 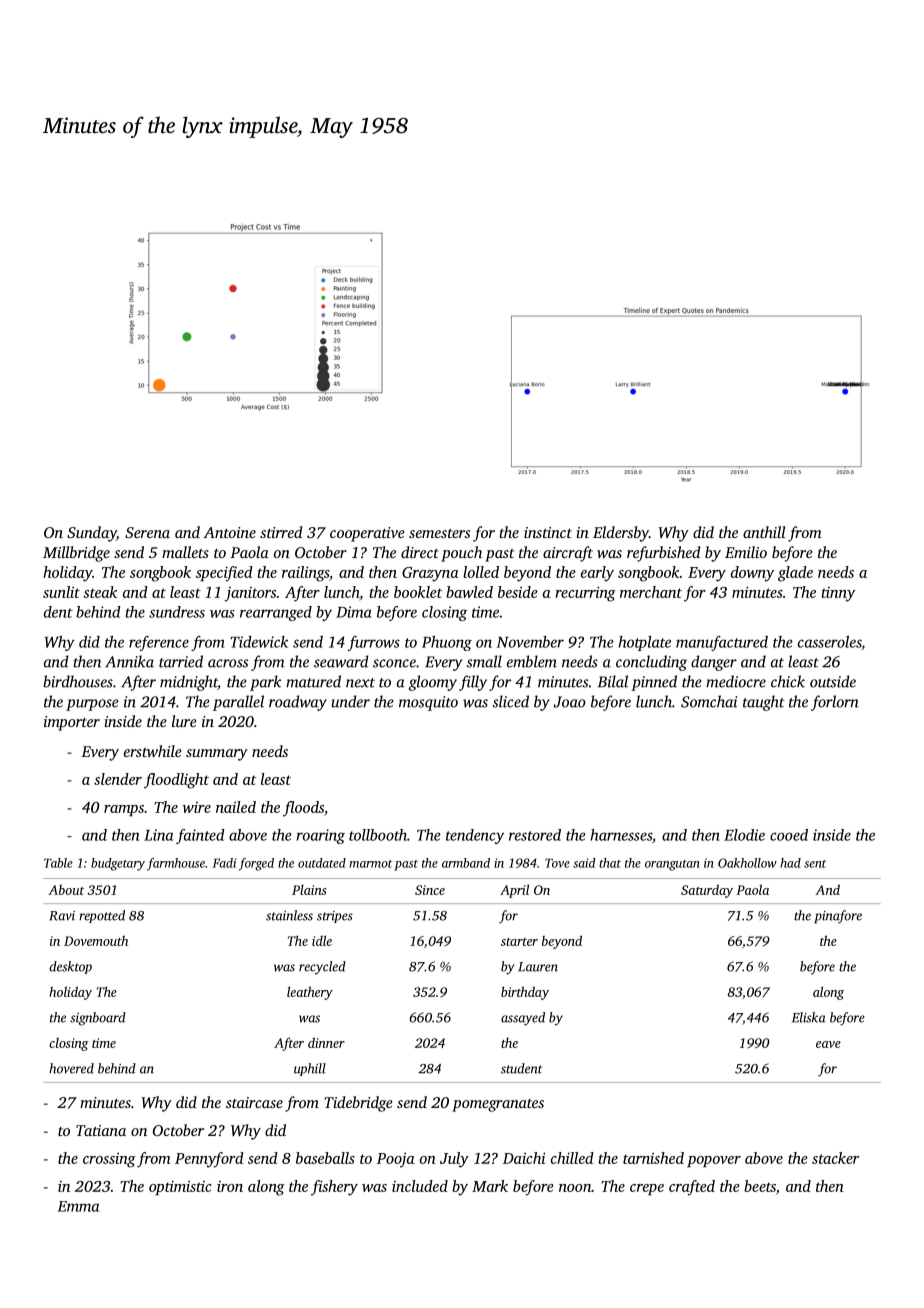 What do you see at coordinates (621, 835) in the screenshot?
I see `harnesses` at bounding box center [621, 835].
